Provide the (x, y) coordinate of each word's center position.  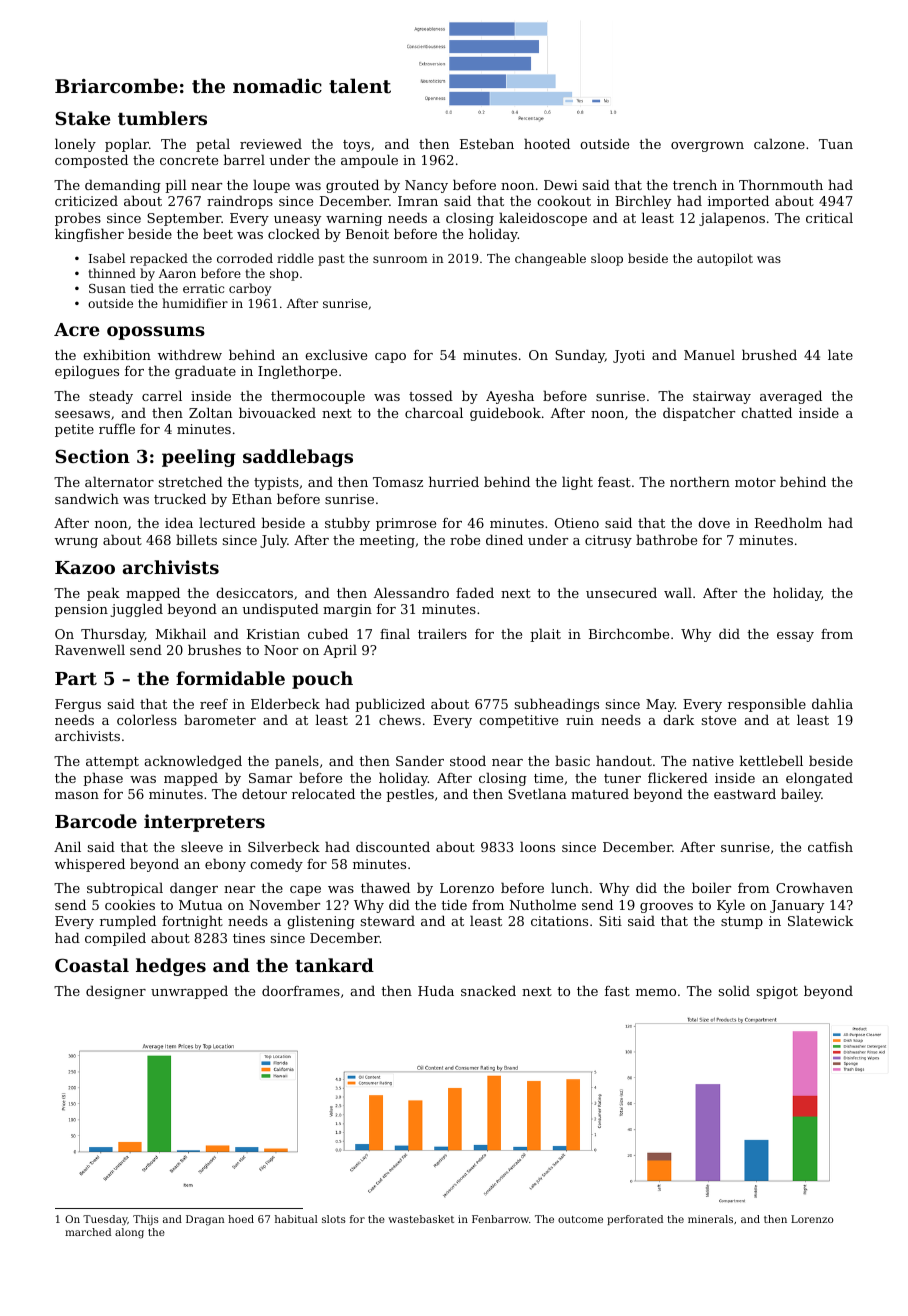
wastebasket (421, 1219)
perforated (635, 1220)
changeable (550, 259)
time (548, 778)
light (577, 483)
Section (92, 456)
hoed (241, 1219)
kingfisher (89, 235)
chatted (766, 412)
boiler (711, 887)
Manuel (709, 354)
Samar (270, 778)
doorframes (301, 990)
